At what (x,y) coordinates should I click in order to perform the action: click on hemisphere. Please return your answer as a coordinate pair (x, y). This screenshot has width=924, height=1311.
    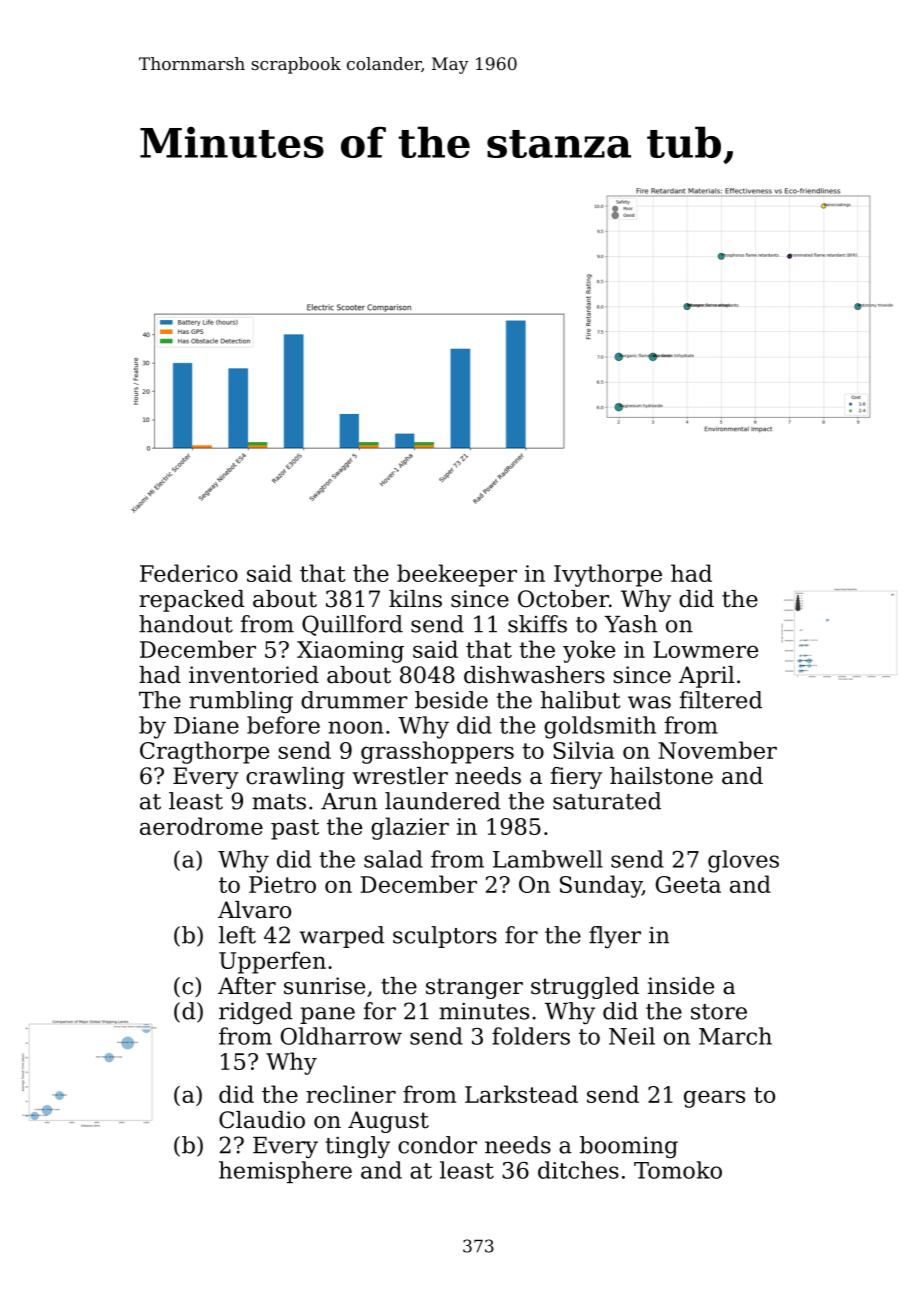
    Looking at the image, I should click on (285, 1172).
